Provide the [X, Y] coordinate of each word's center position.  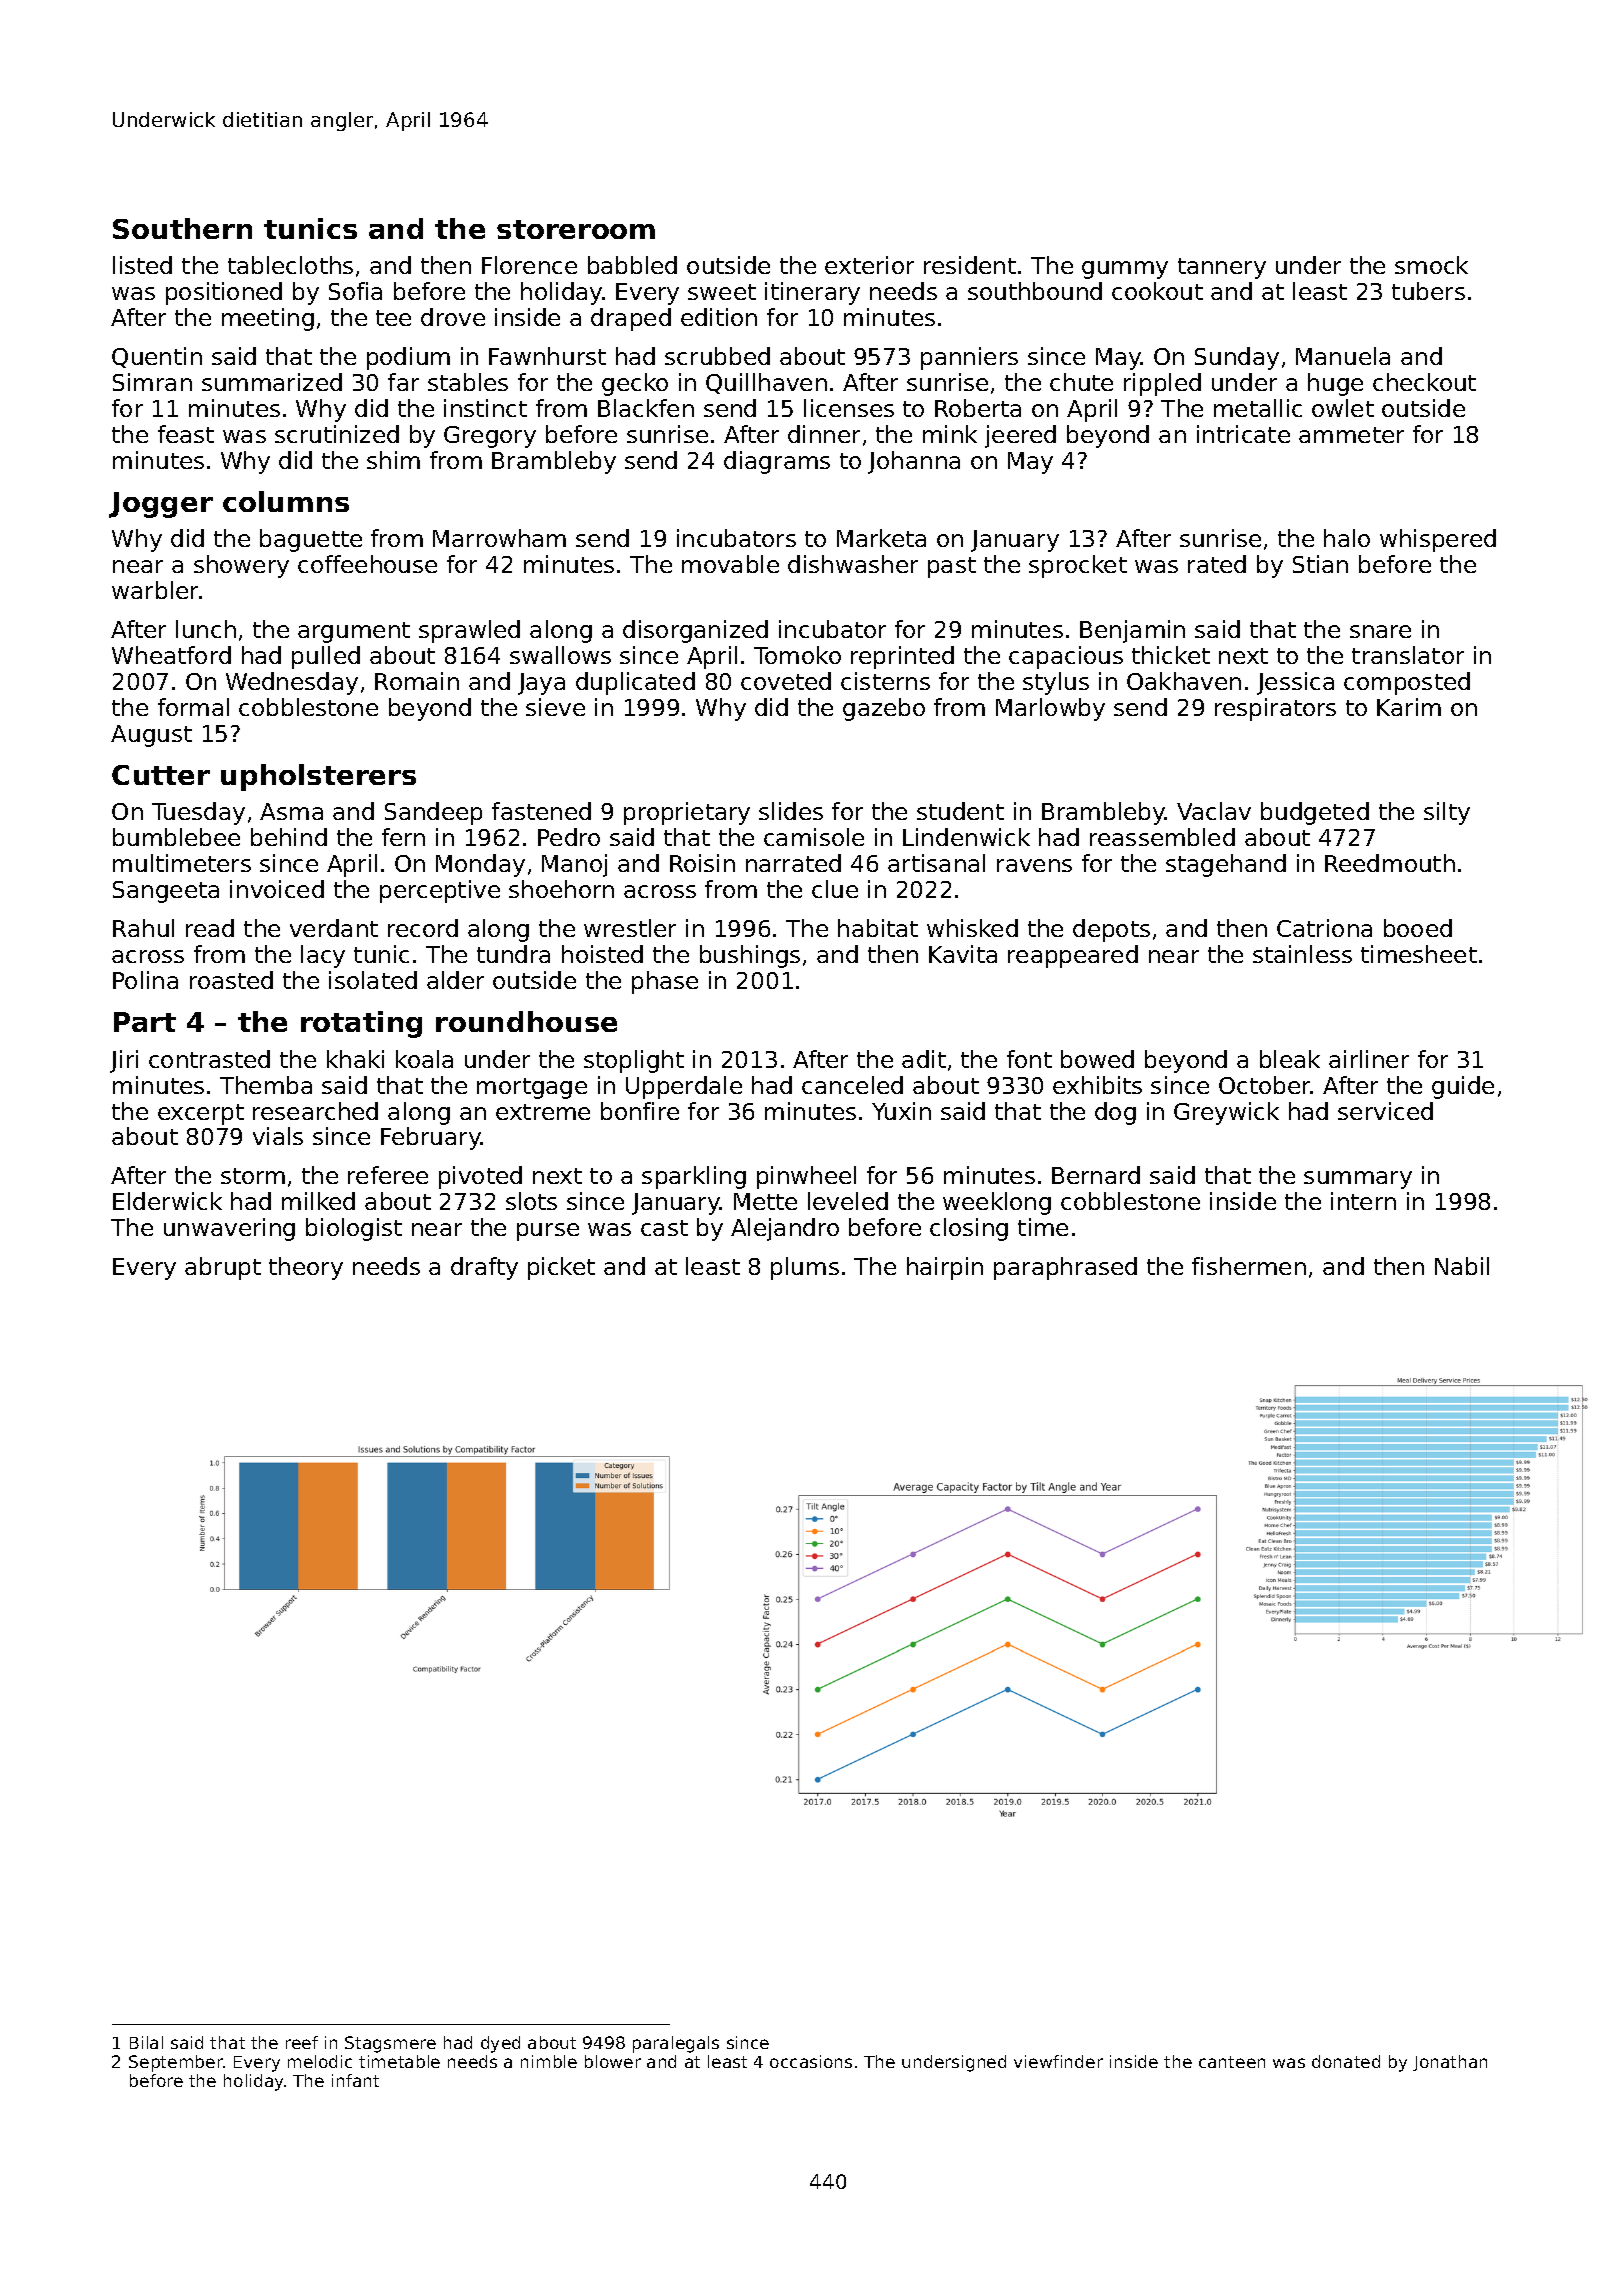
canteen [1232, 2062]
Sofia [355, 291]
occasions [811, 2061]
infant [355, 2080]
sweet [722, 292]
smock [1431, 265]
